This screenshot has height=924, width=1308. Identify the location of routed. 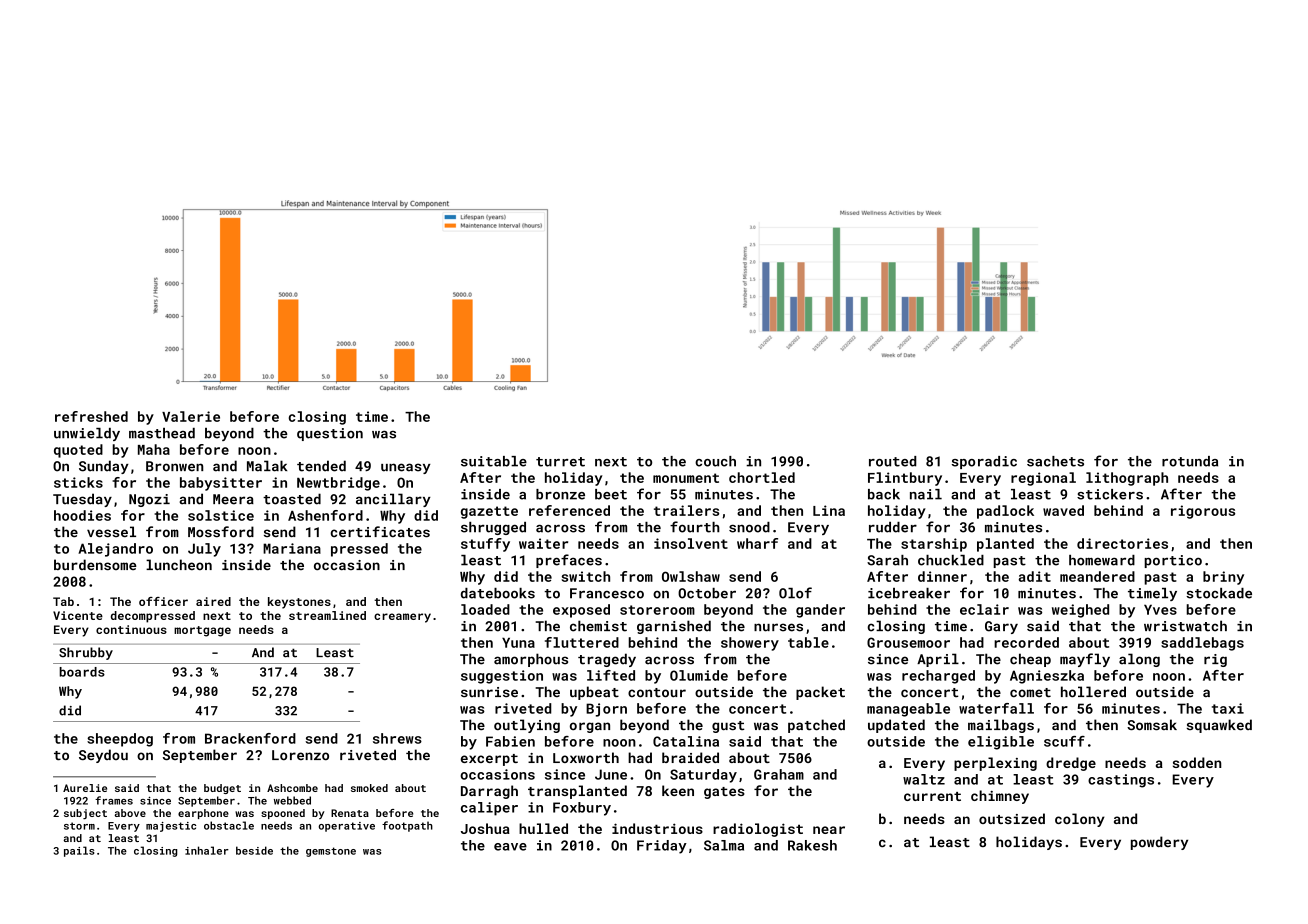
(893, 461).
